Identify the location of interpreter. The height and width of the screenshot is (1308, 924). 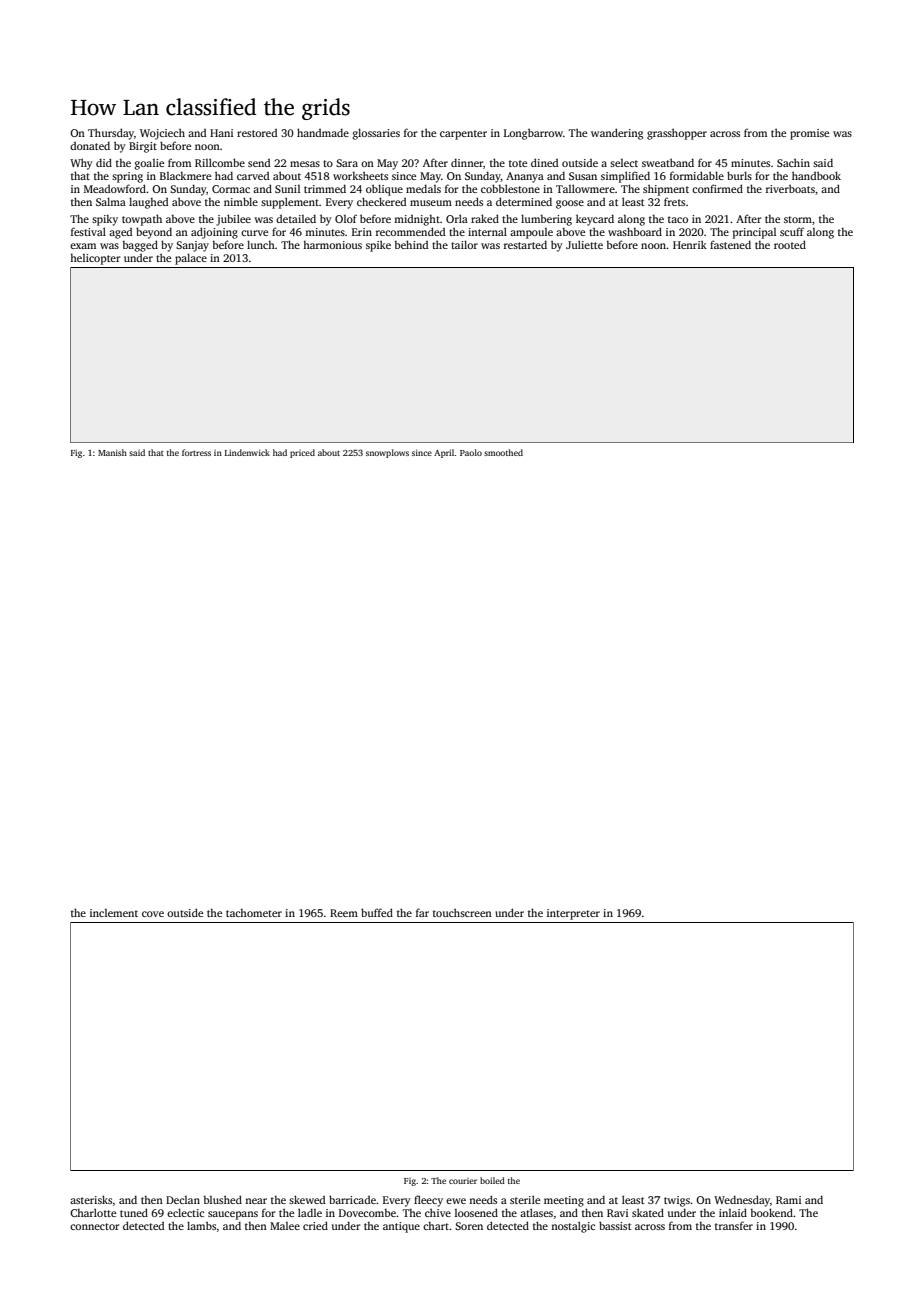
(573, 914).
